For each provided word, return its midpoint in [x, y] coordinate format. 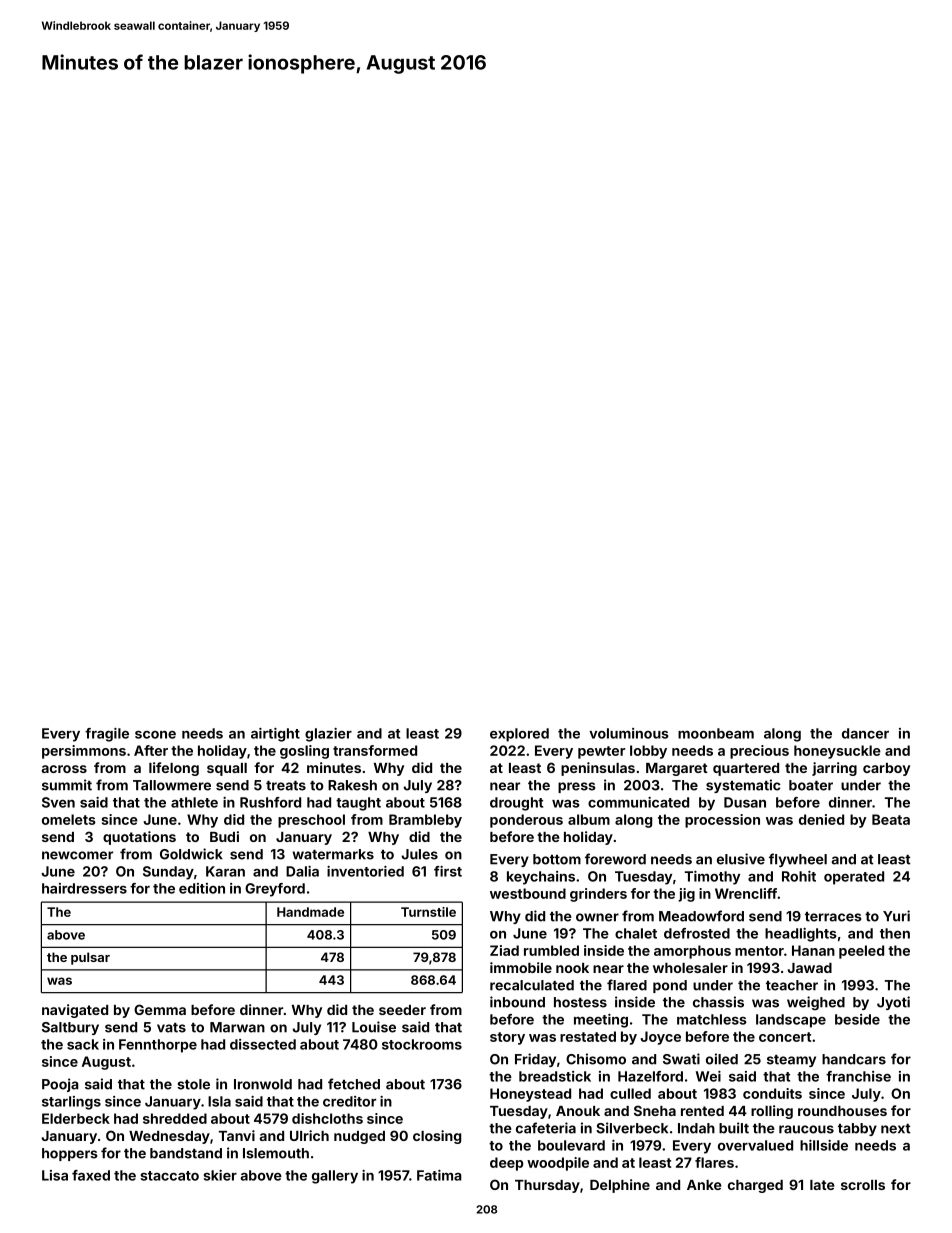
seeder [402, 1010]
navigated [75, 1011]
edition [202, 888]
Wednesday [169, 1137]
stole [193, 1084]
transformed [375, 750]
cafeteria [546, 1128]
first [448, 871]
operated [854, 878]
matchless [712, 1019]
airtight [275, 735]
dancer [865, 733]
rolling [772, 1112]
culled [630, 1093]
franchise [858, 1076]
